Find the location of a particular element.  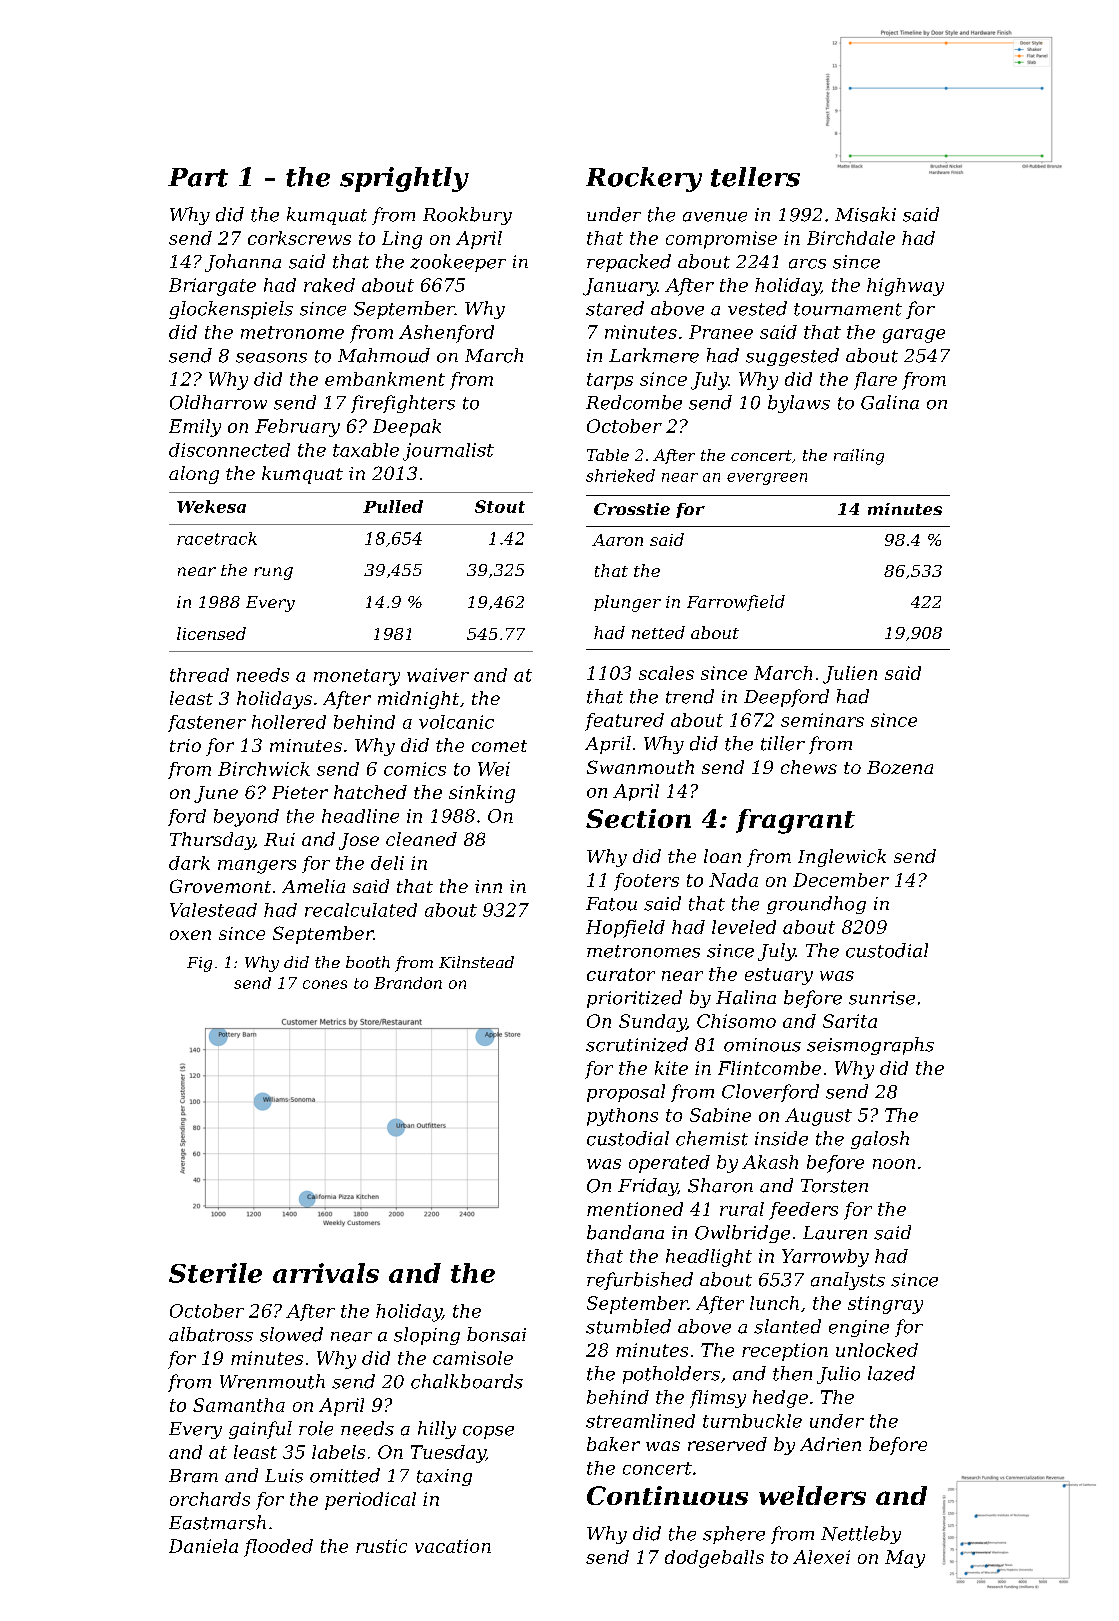

vacation is located at coordinates (453, 1546).
